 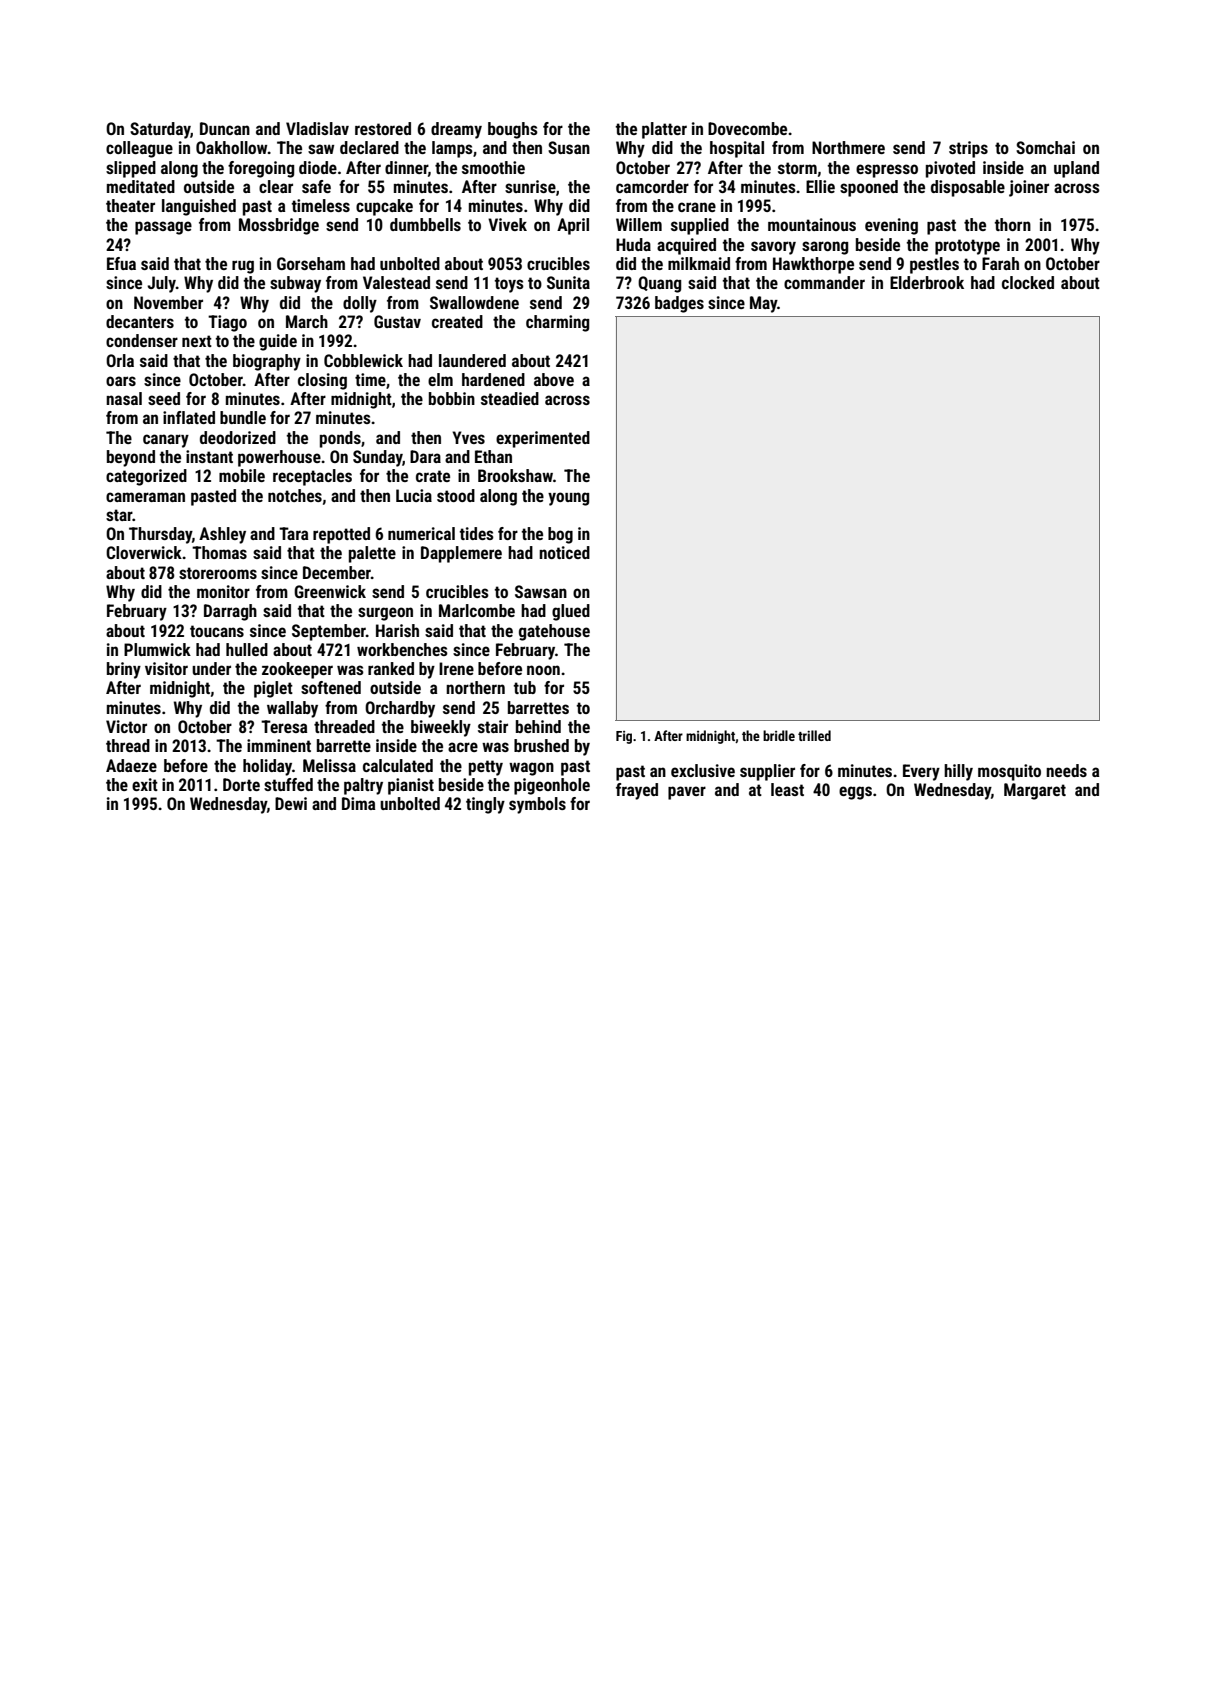 I want to click on above, so click(x=554, y=379).
